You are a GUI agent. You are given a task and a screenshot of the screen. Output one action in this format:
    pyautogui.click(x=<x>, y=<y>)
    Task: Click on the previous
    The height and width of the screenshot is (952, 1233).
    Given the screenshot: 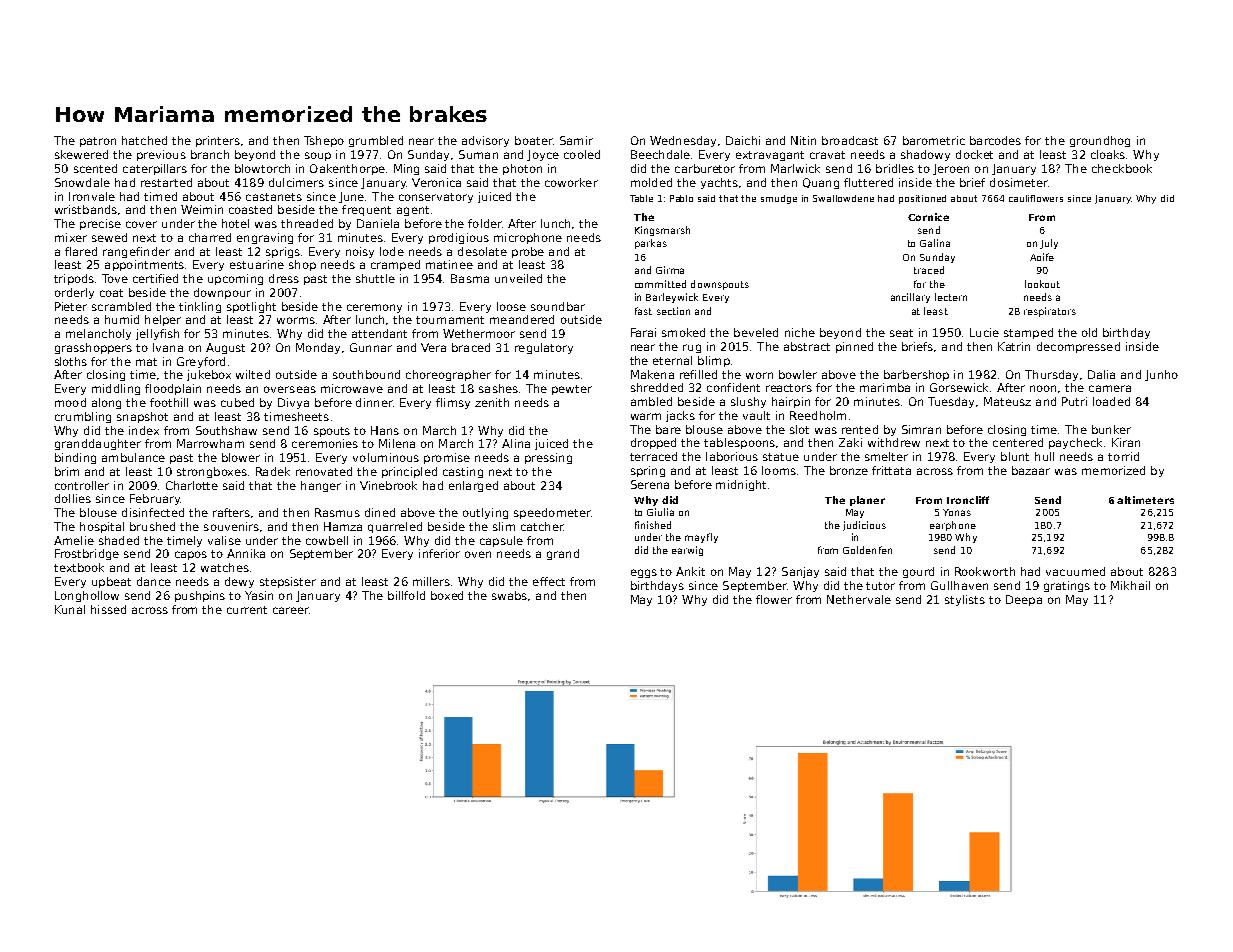 What is the action you would take?
    pyautogui.click(x=161, y=155)
